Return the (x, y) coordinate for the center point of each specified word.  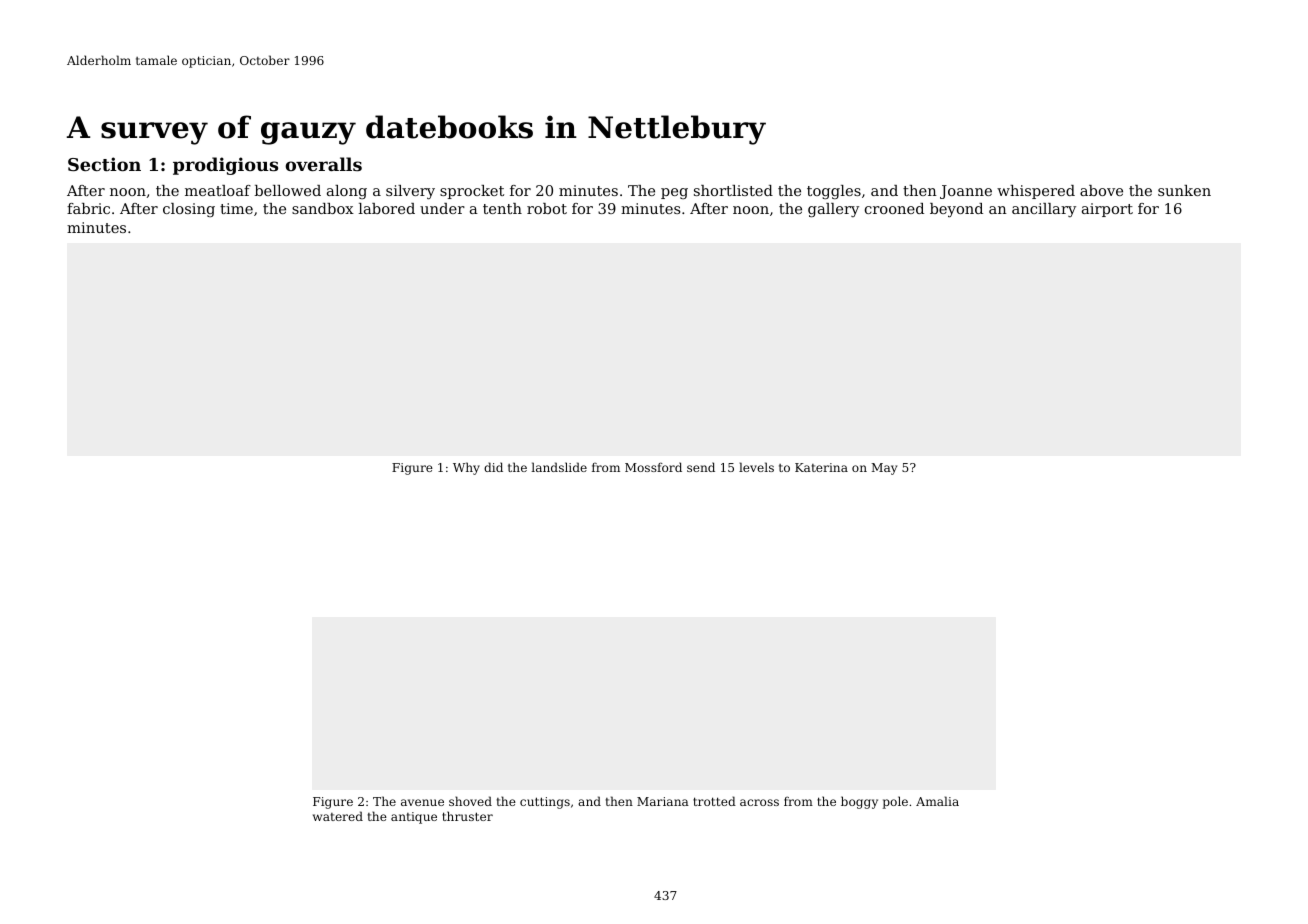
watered (338, 816)
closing (189, 210)
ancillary (1044, 210)
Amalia (937, 801)
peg (674, 193)
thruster (467, 816)
